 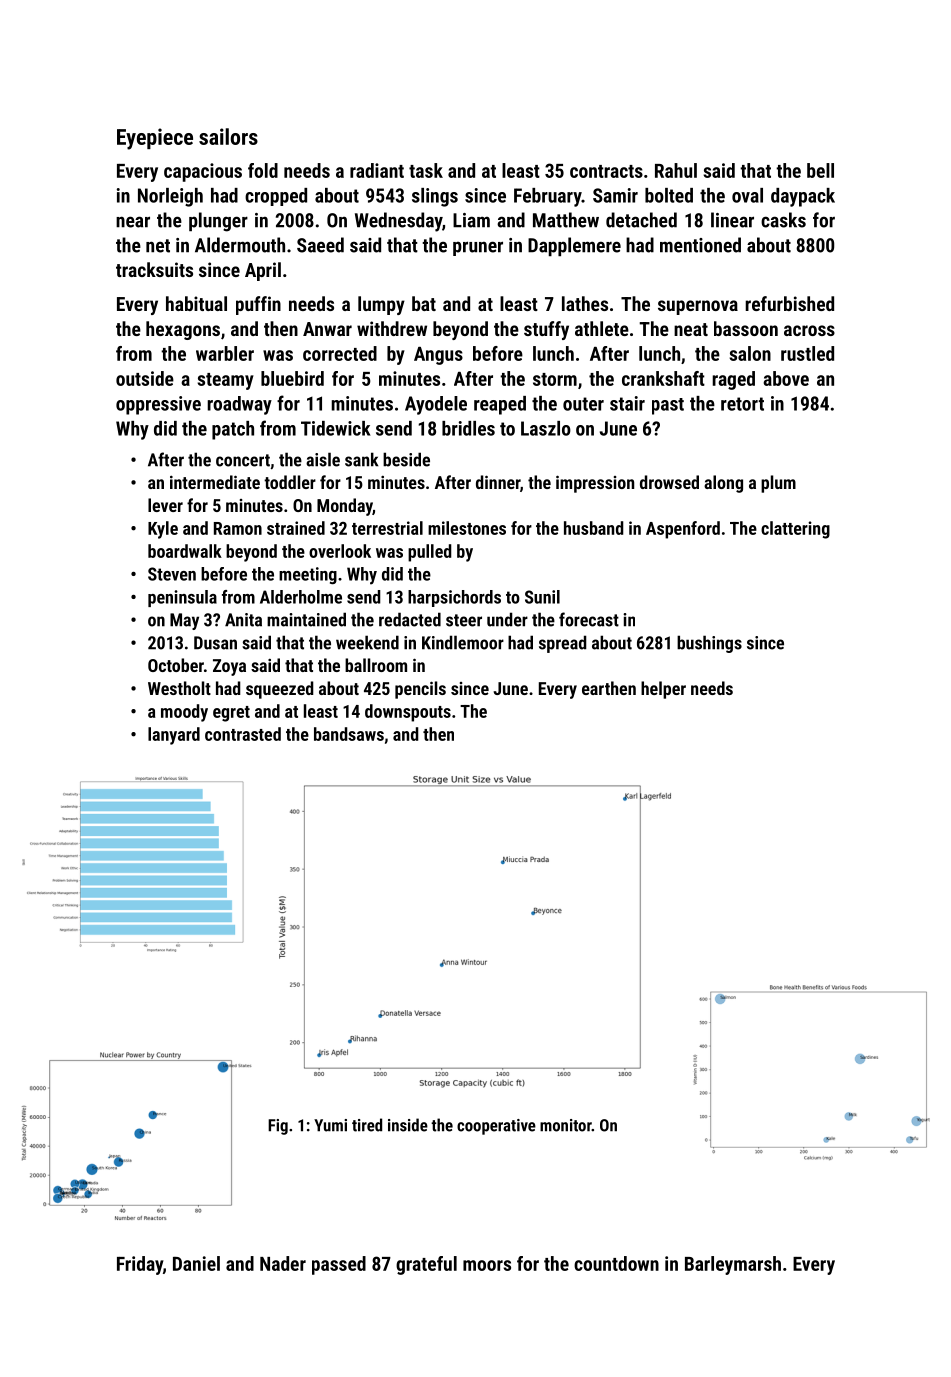 I want to click on peninsula, so click(x=182, y=598).
